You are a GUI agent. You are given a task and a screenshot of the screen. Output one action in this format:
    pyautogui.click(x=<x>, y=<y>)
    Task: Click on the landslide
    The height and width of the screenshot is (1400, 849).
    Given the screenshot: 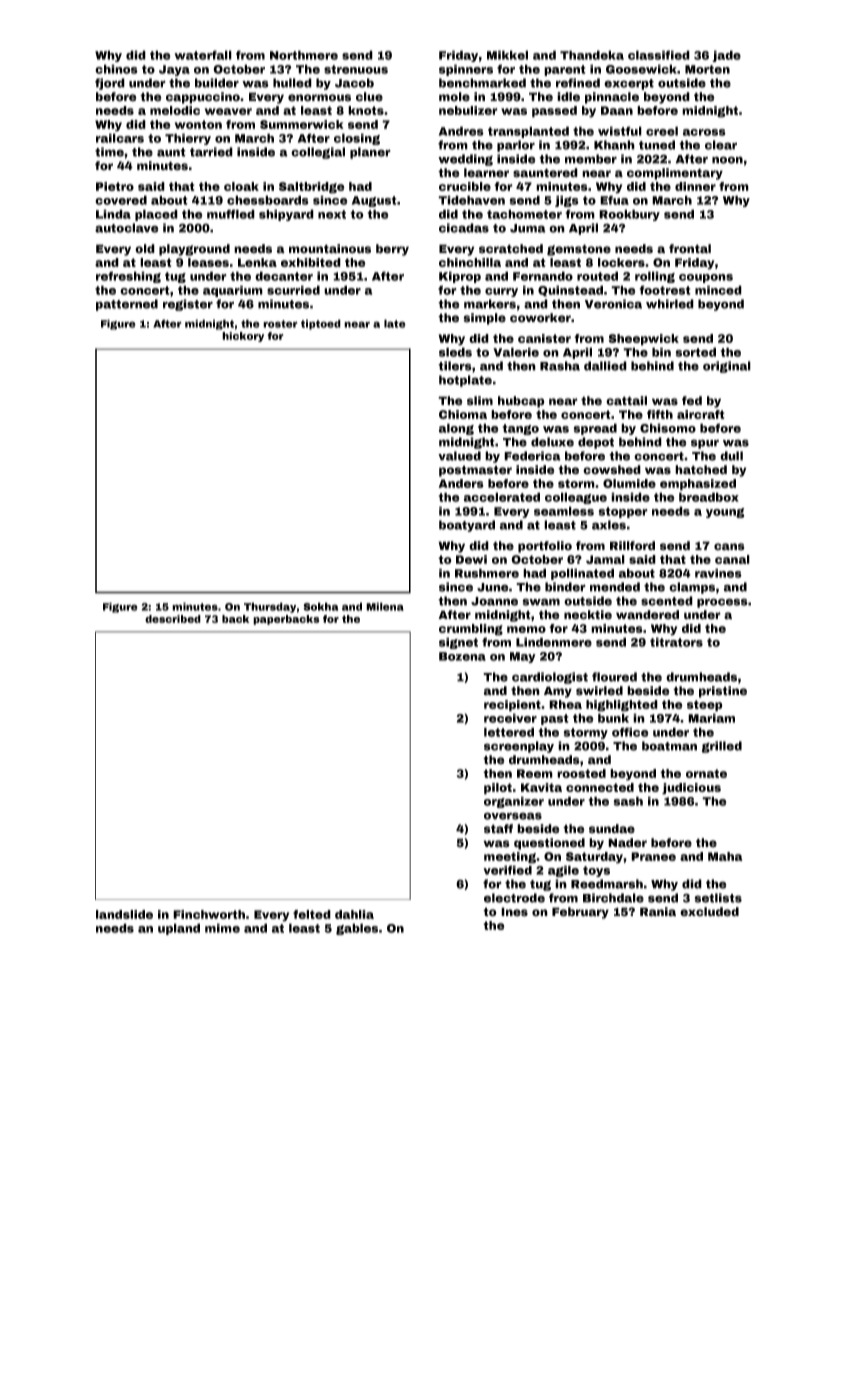 What is the action you would take?
    pyautogui.click(x=124, y=914)
